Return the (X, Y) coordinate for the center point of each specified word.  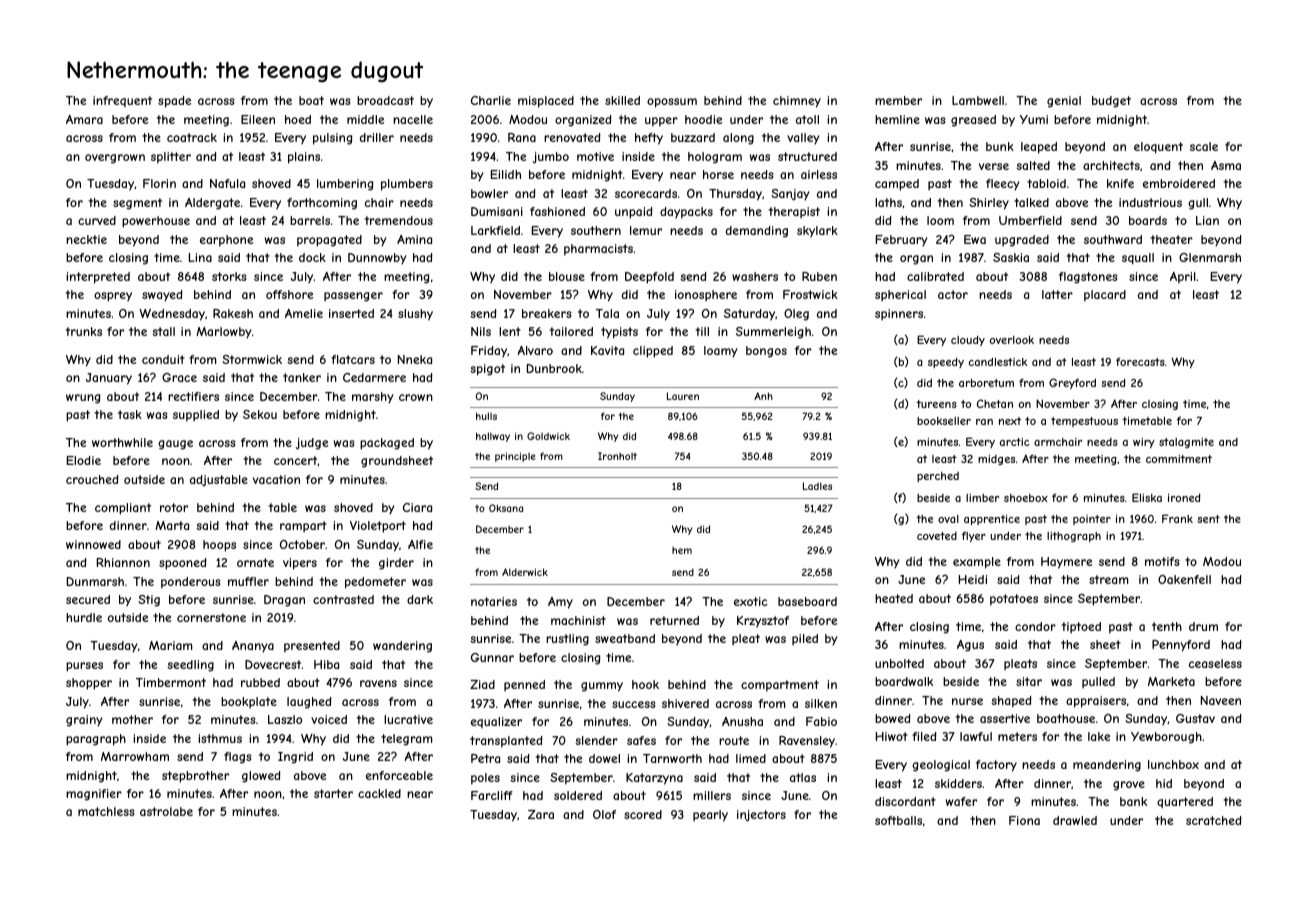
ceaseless (1215, 663)
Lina (200, 257)
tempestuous (1084, 422)
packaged (387, 444)
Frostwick (810, 294)
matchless (106, 811)
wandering (402, 647)
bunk (1000, 146)
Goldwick (548, 436)
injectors (761, 816)
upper (661, 122)
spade (174, 102)
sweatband (625, 638)
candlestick (998, 361)
